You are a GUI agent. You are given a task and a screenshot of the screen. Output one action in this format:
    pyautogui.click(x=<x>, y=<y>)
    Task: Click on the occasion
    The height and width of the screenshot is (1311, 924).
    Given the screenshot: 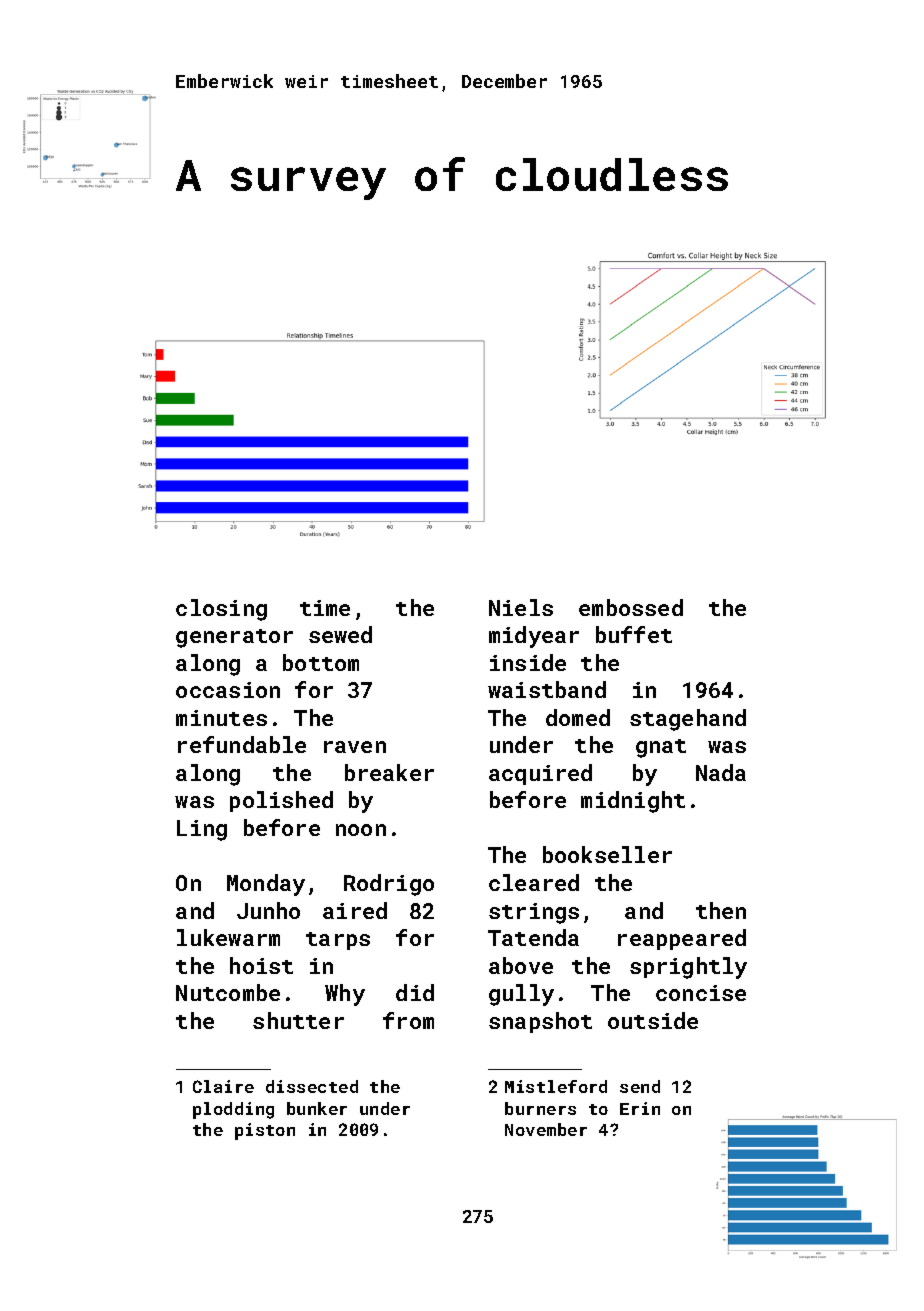 What is the action you would take?
    pyautogui.click(x=228, y=690)
